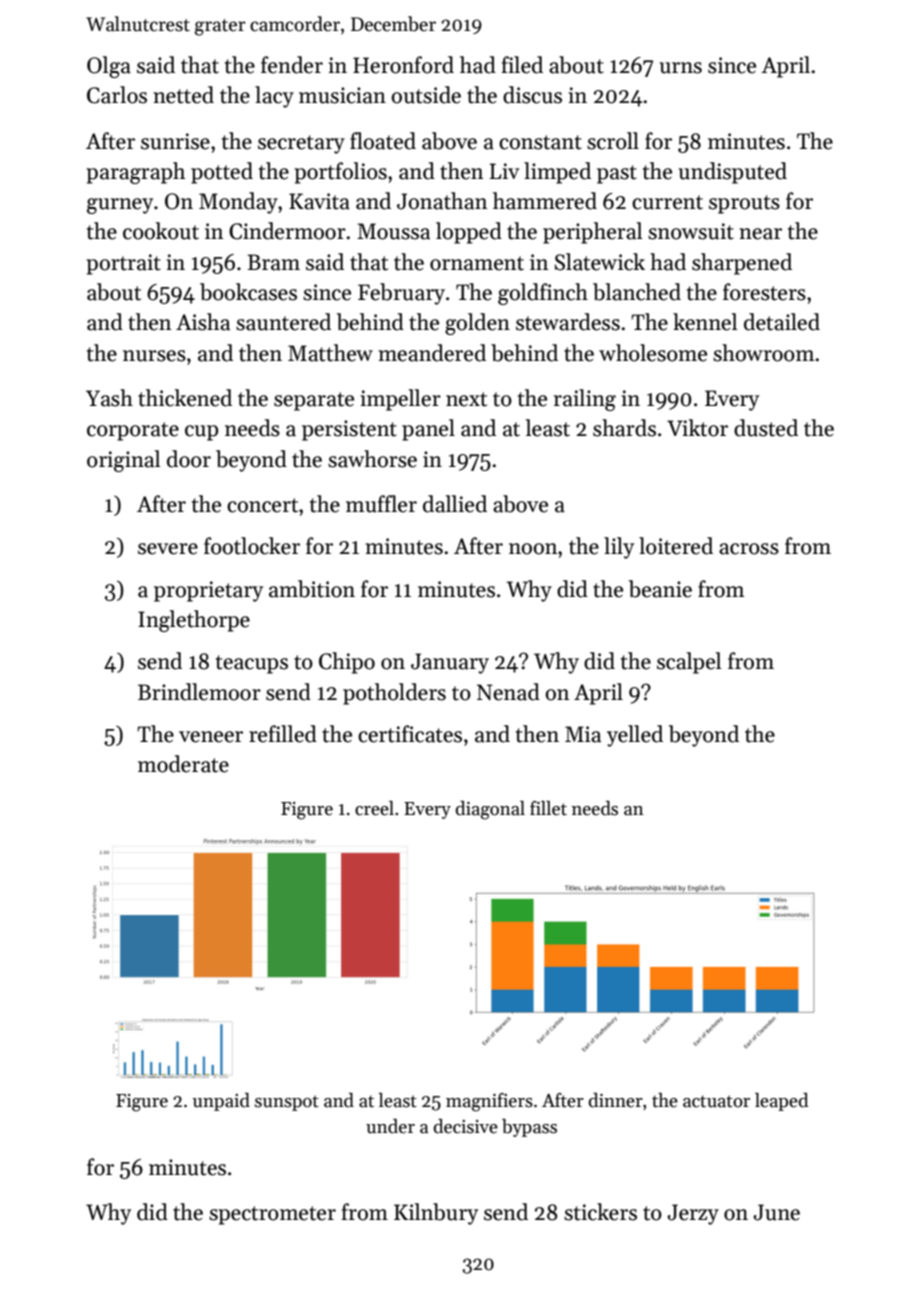  What do you see at coordinates (676, 546) in the screenshot?
I see `loitered` at bounding box center [676, 546].
